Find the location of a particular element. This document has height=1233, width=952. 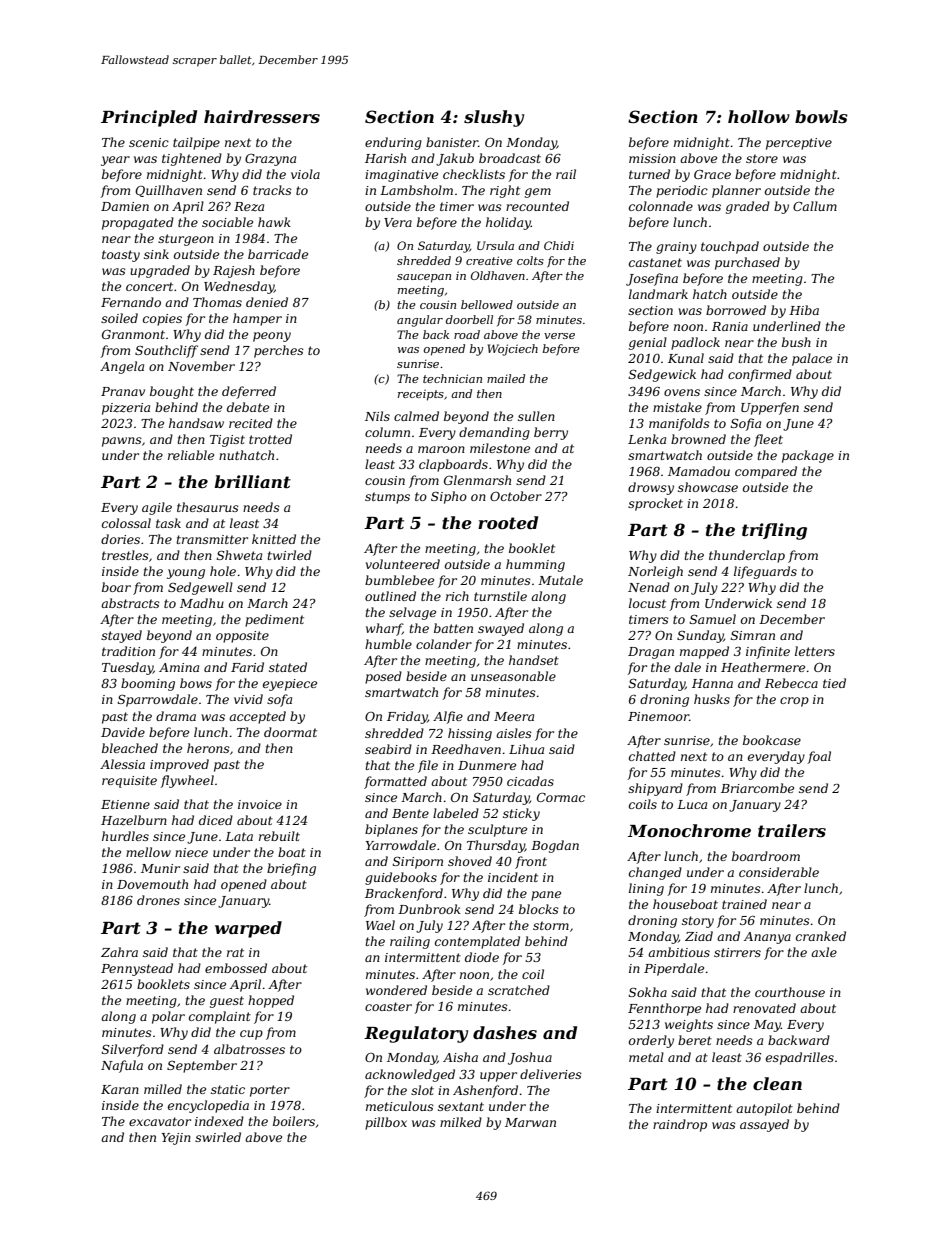

Bente is located at coordinates (410, 813).
